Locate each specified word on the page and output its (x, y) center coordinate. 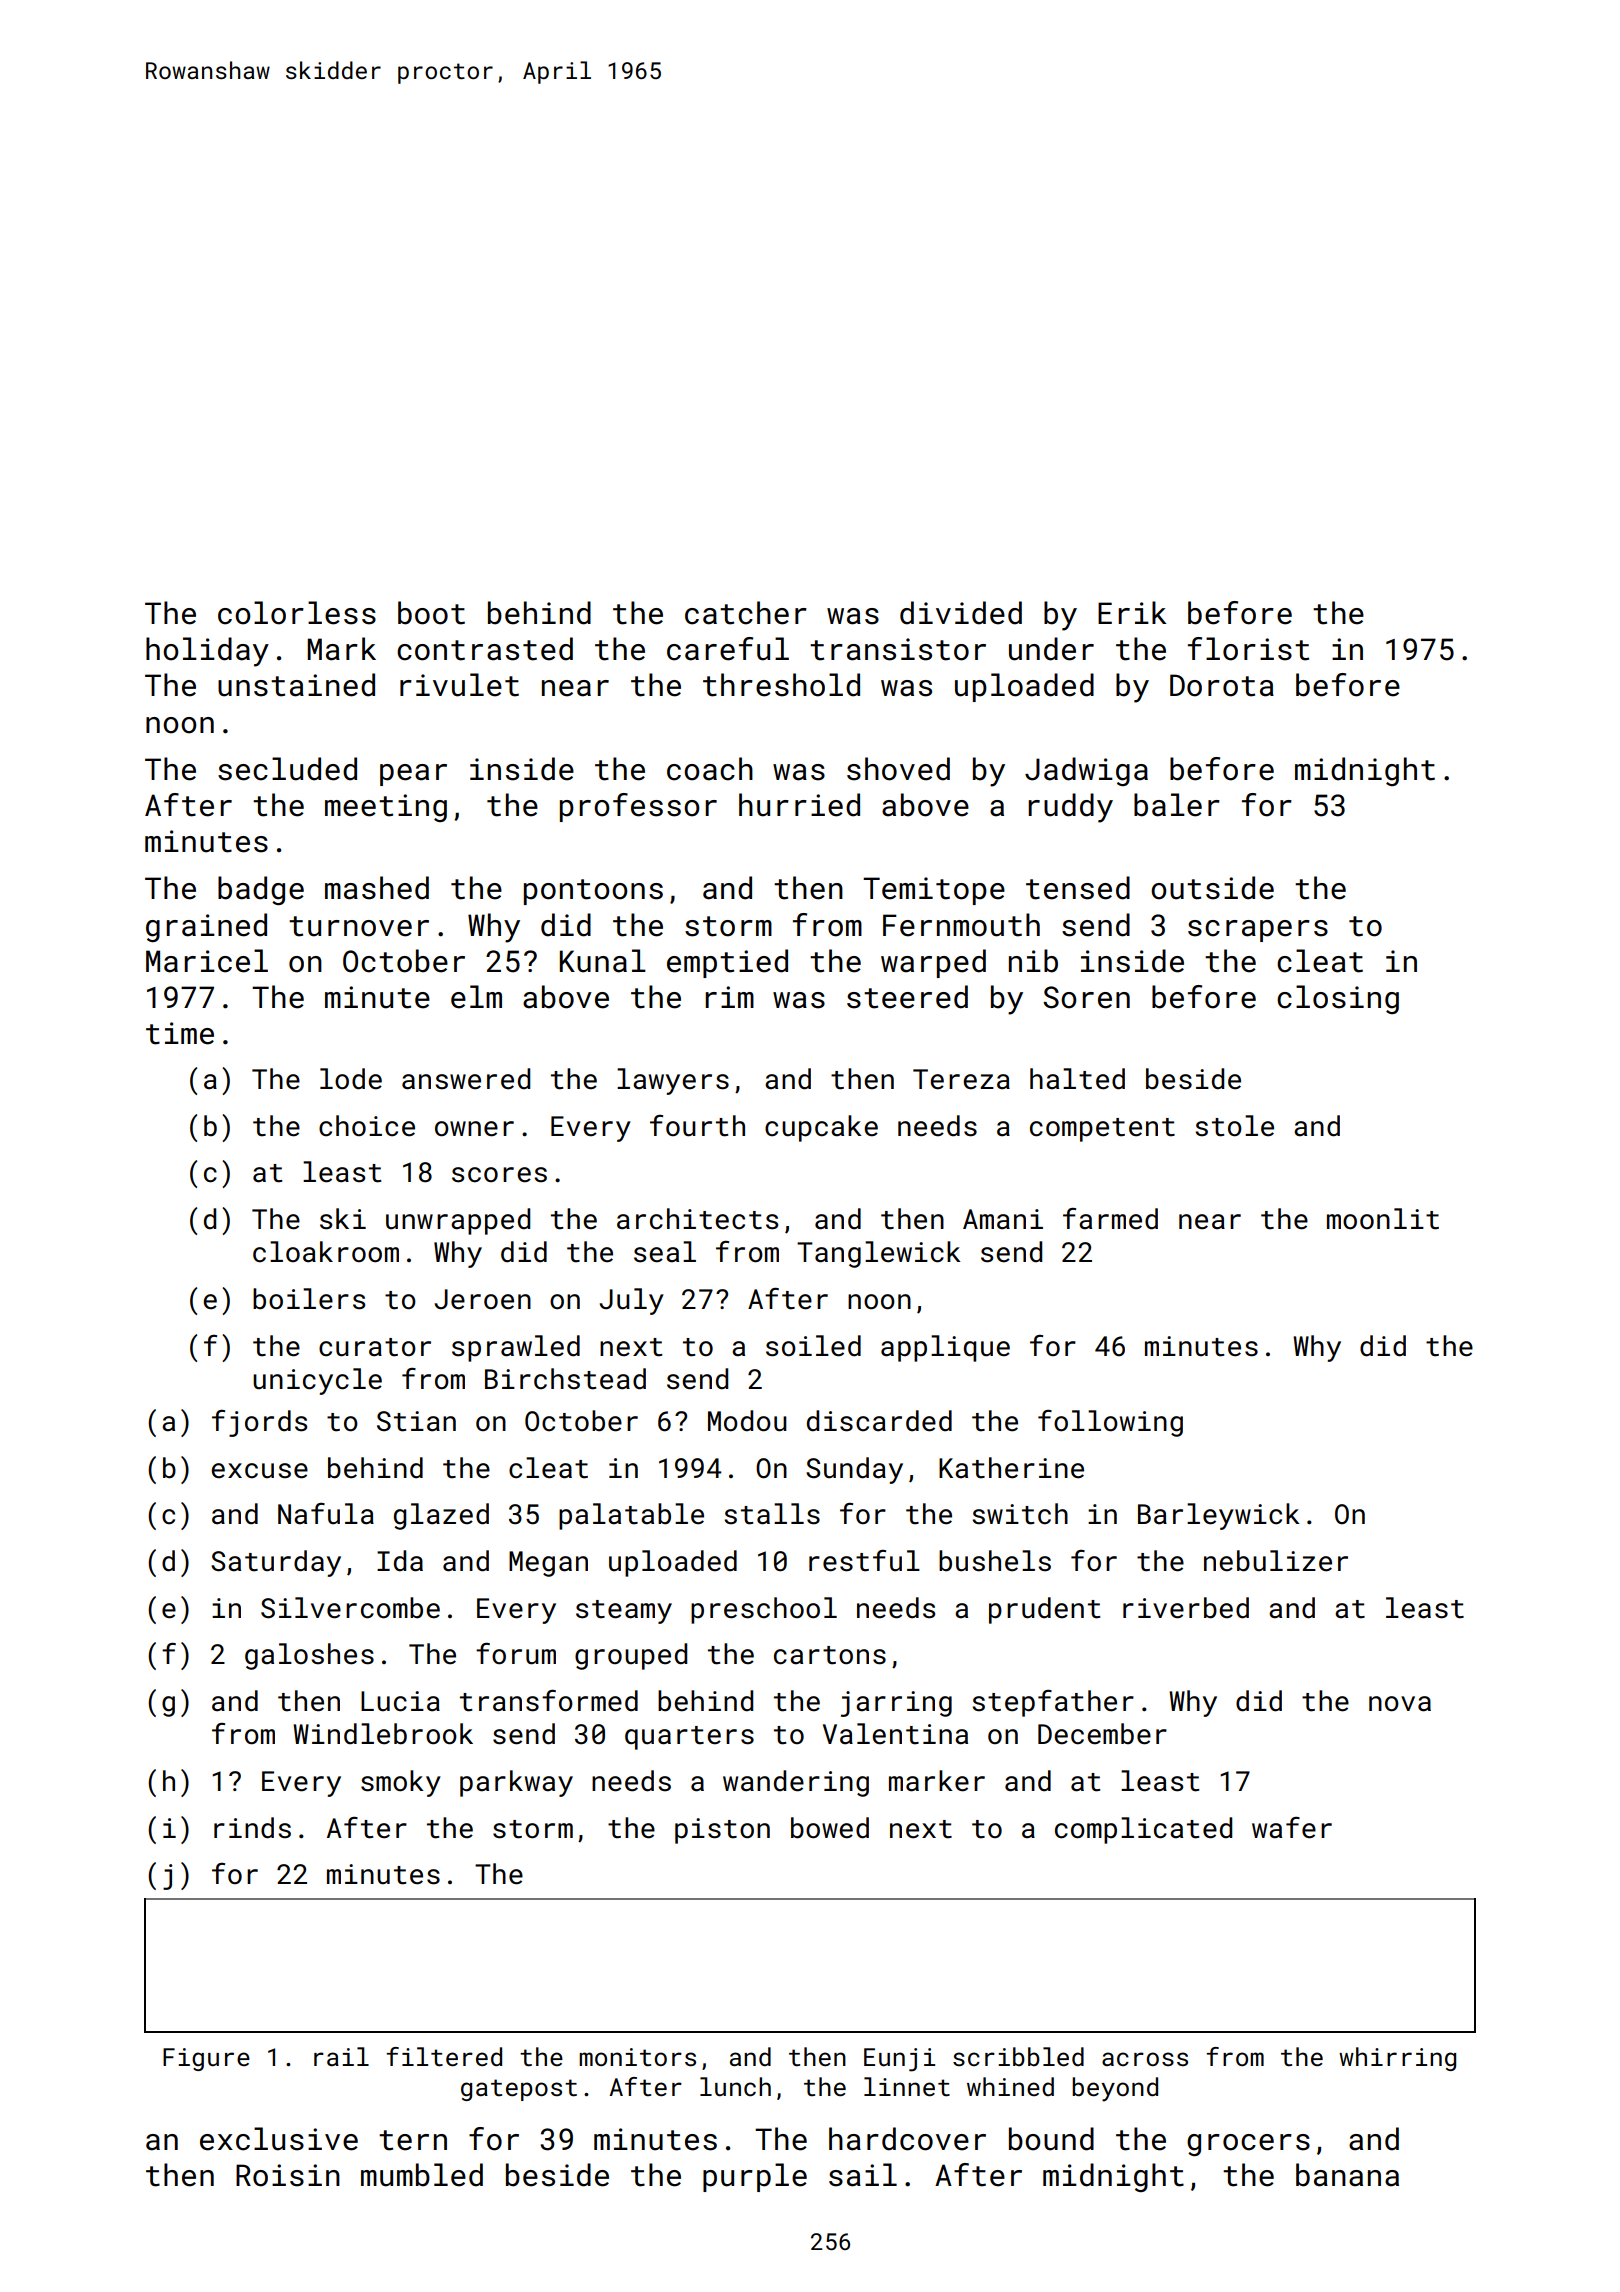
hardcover (907, 2139)
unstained (296, 685)
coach (710, 769)
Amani (1003, 1219)
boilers (309, 1299)
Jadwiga (1086, 771)
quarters (689, 1738)
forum (516, 1654)
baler (1177, 805)
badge (261, 890)
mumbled (422, 2175)
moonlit (1383, 1219)
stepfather (1053, 1703)
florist (1248, 649)
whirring (1397, 2059)
